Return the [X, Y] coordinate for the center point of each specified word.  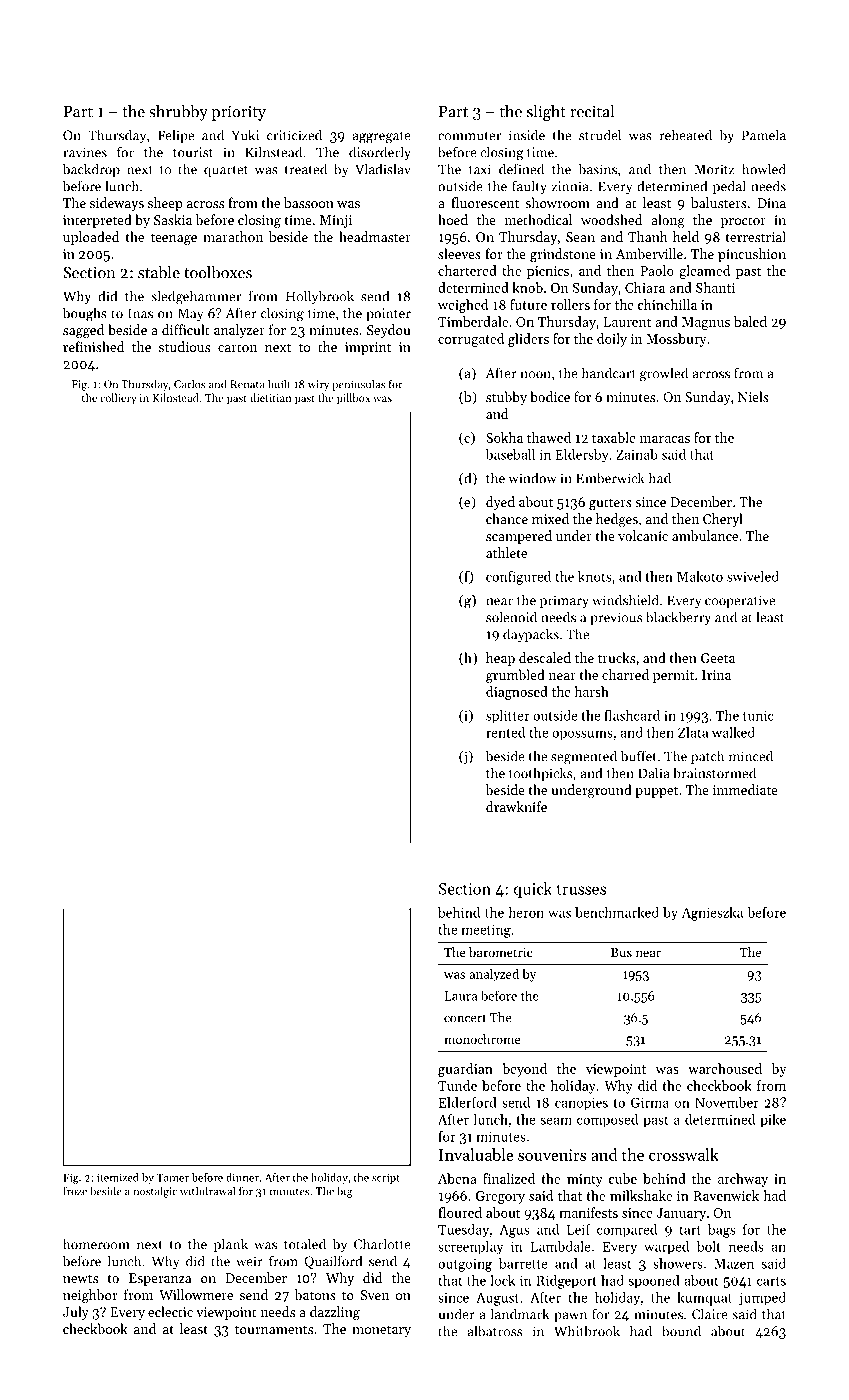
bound [681, 1331]
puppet [656, 792]
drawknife [516, 806]
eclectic [170, 1311]
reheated [686, 135]
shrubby [178, 113]
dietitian [270, 397]
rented [505, 732]
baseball [510, 454]
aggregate [381, 138]
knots [594, 576]
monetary [381, 1331]
